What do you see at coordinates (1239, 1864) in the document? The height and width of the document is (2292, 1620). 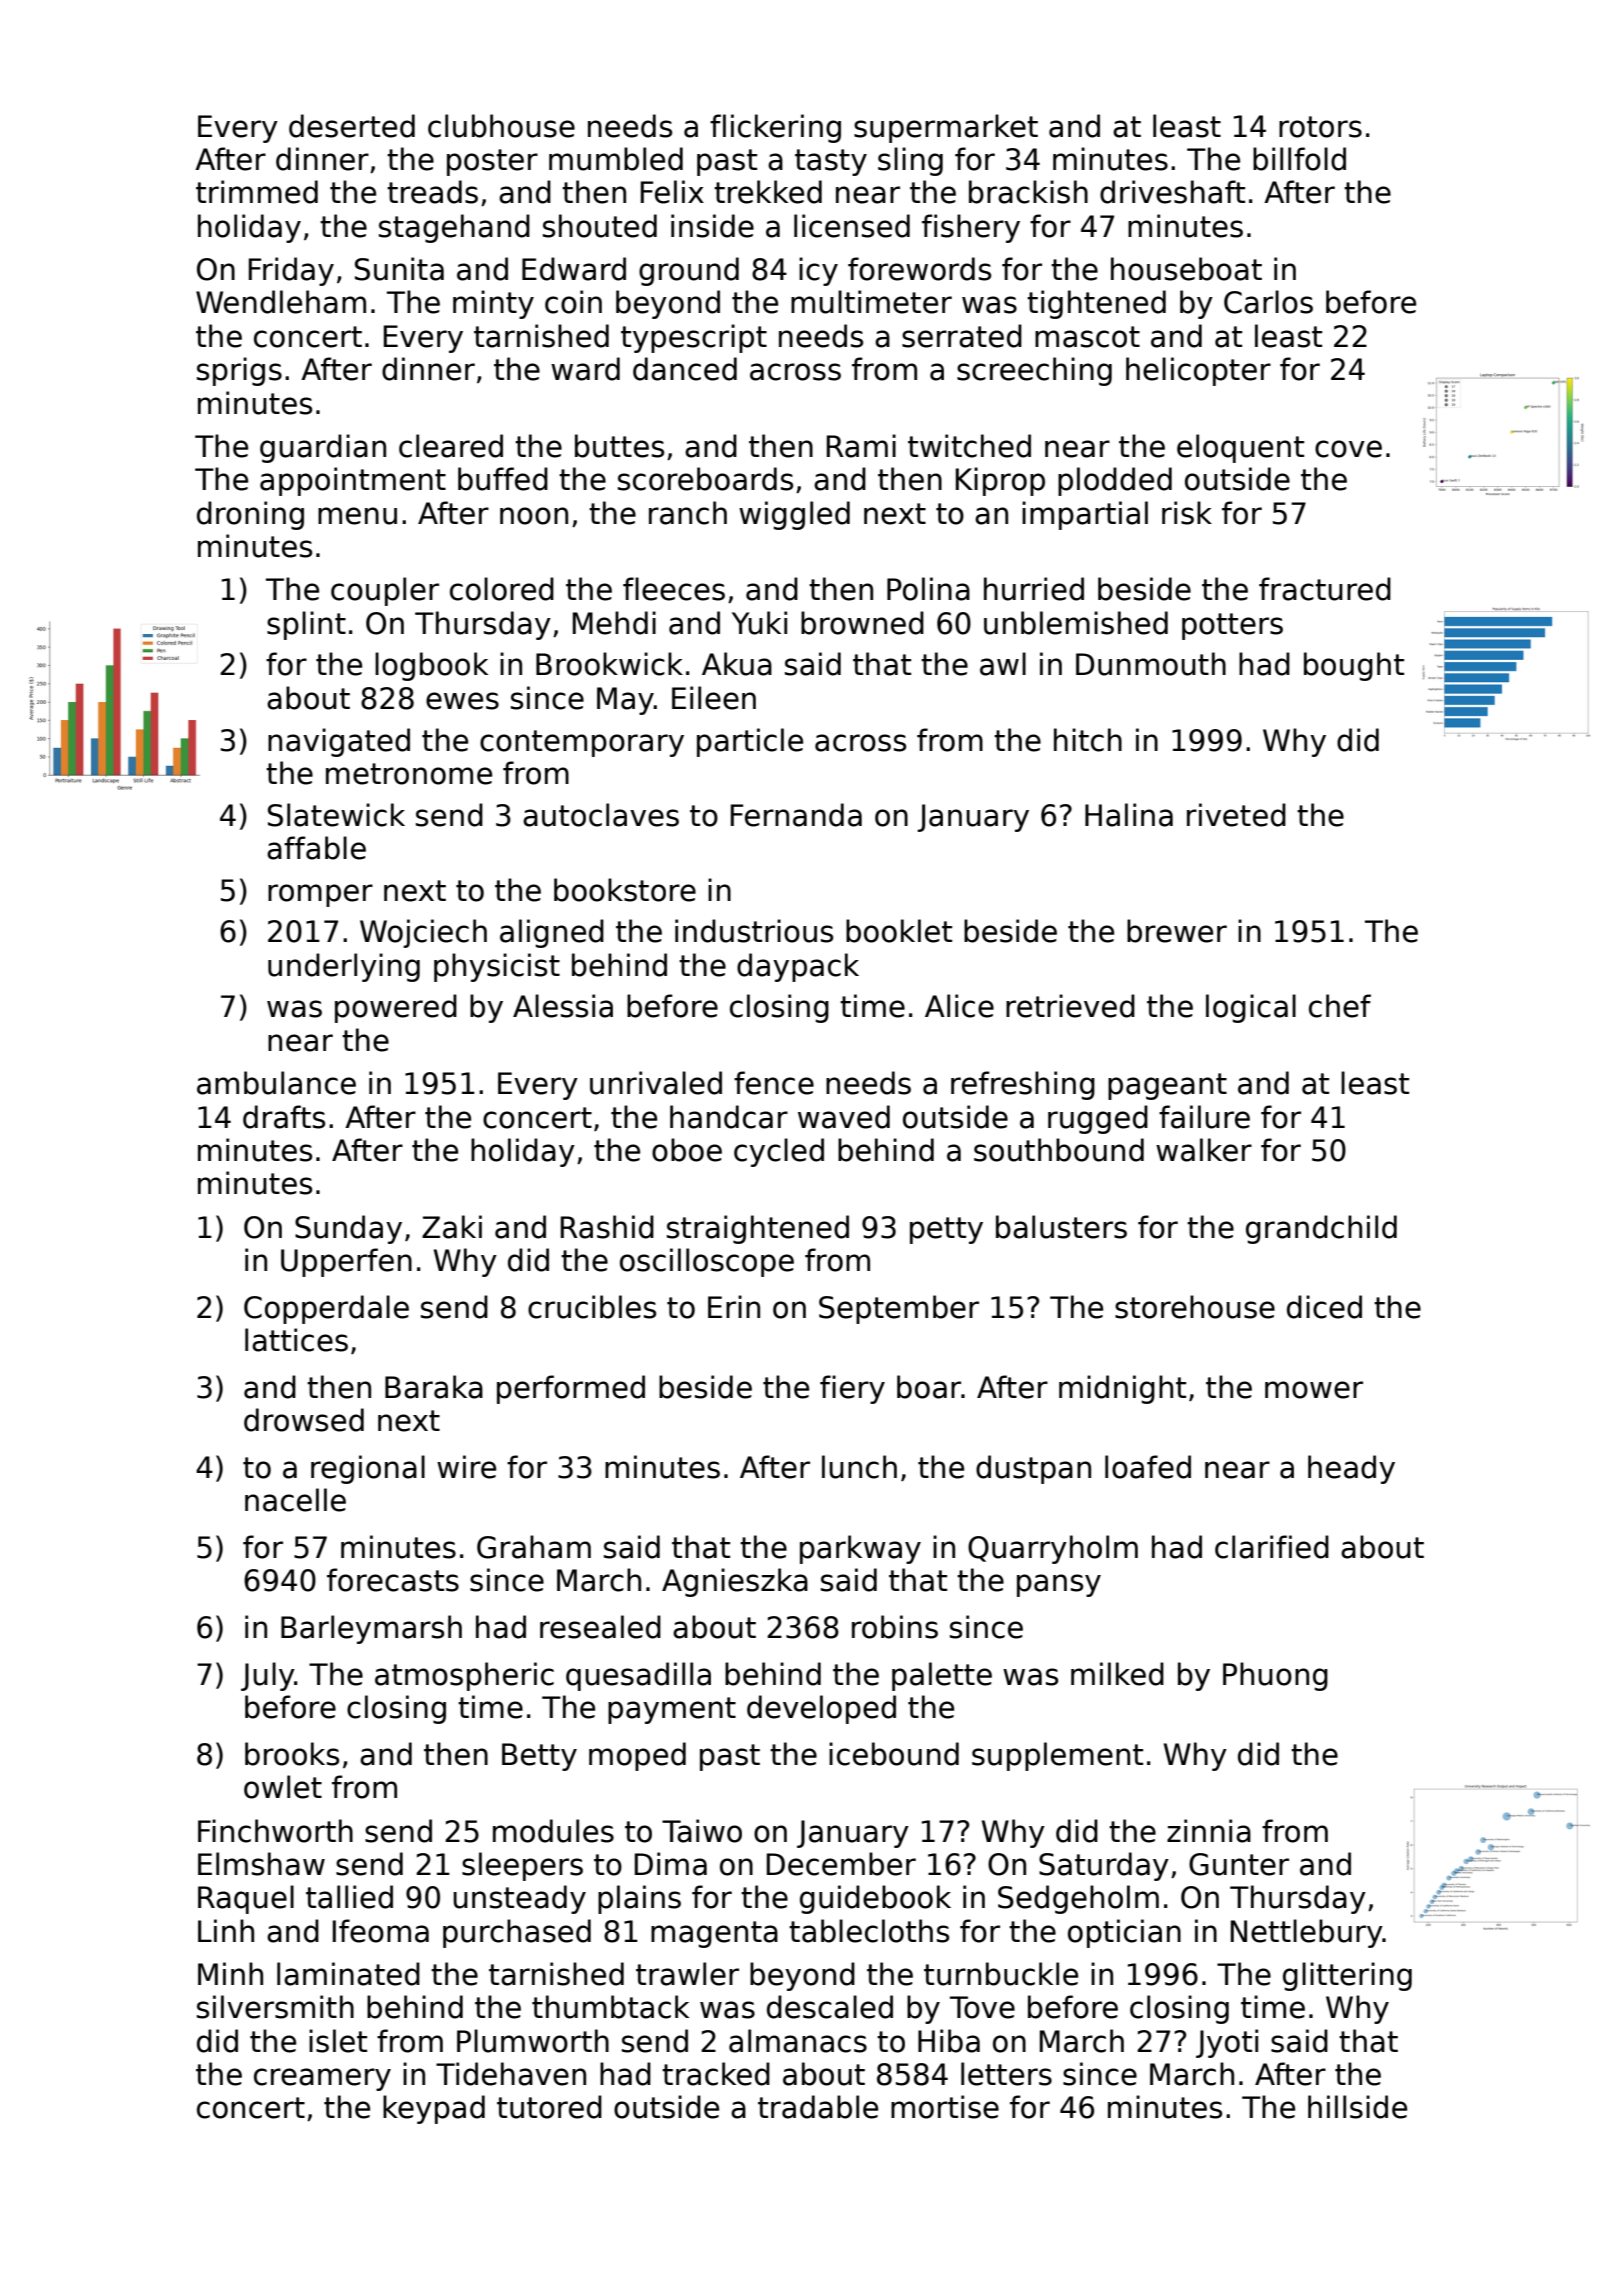 I see `Gunter` at bounding box center [1239, 1864].
